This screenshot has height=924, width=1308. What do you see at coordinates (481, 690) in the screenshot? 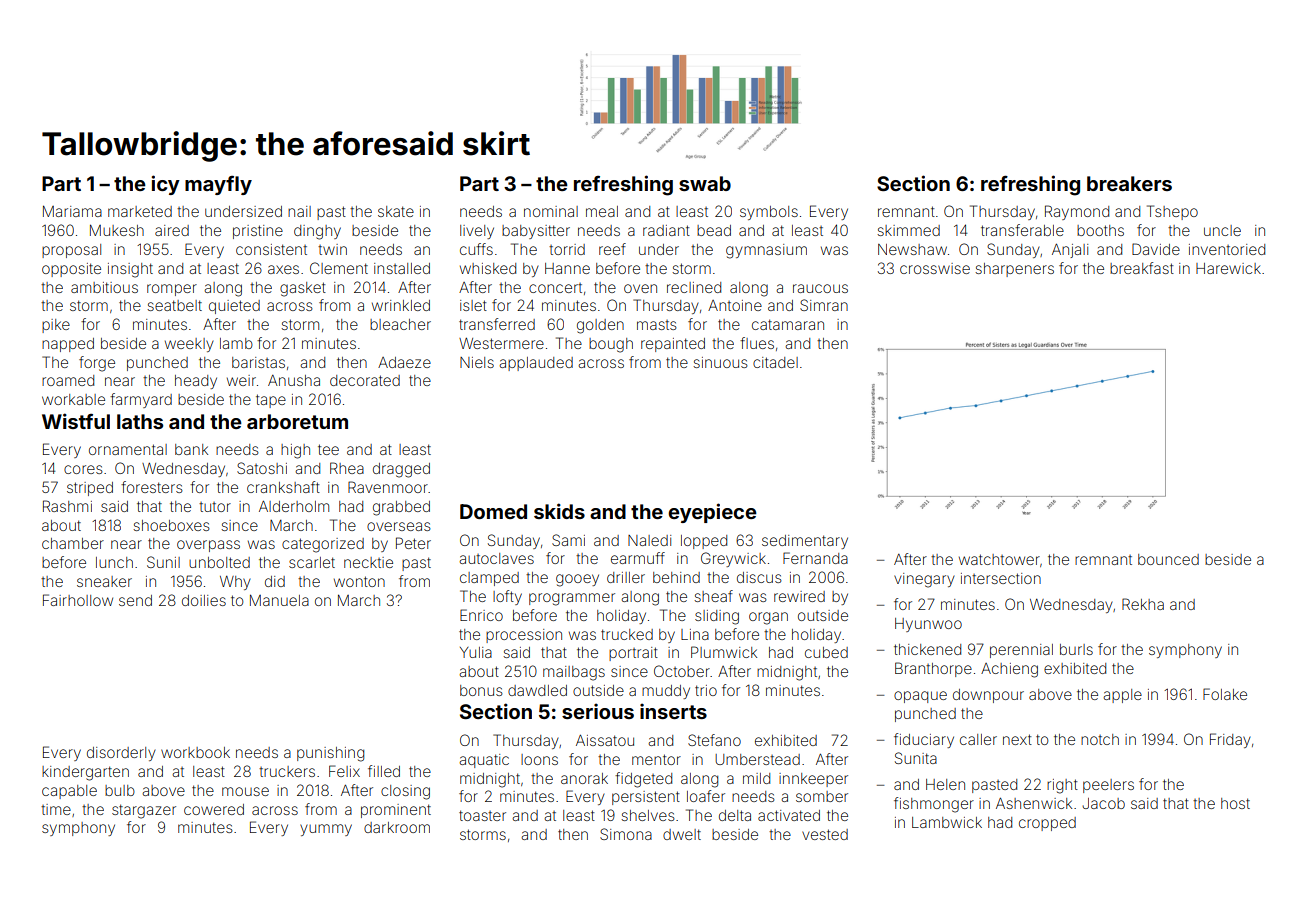
I see `bonus` at bounding box center [481, 690].
